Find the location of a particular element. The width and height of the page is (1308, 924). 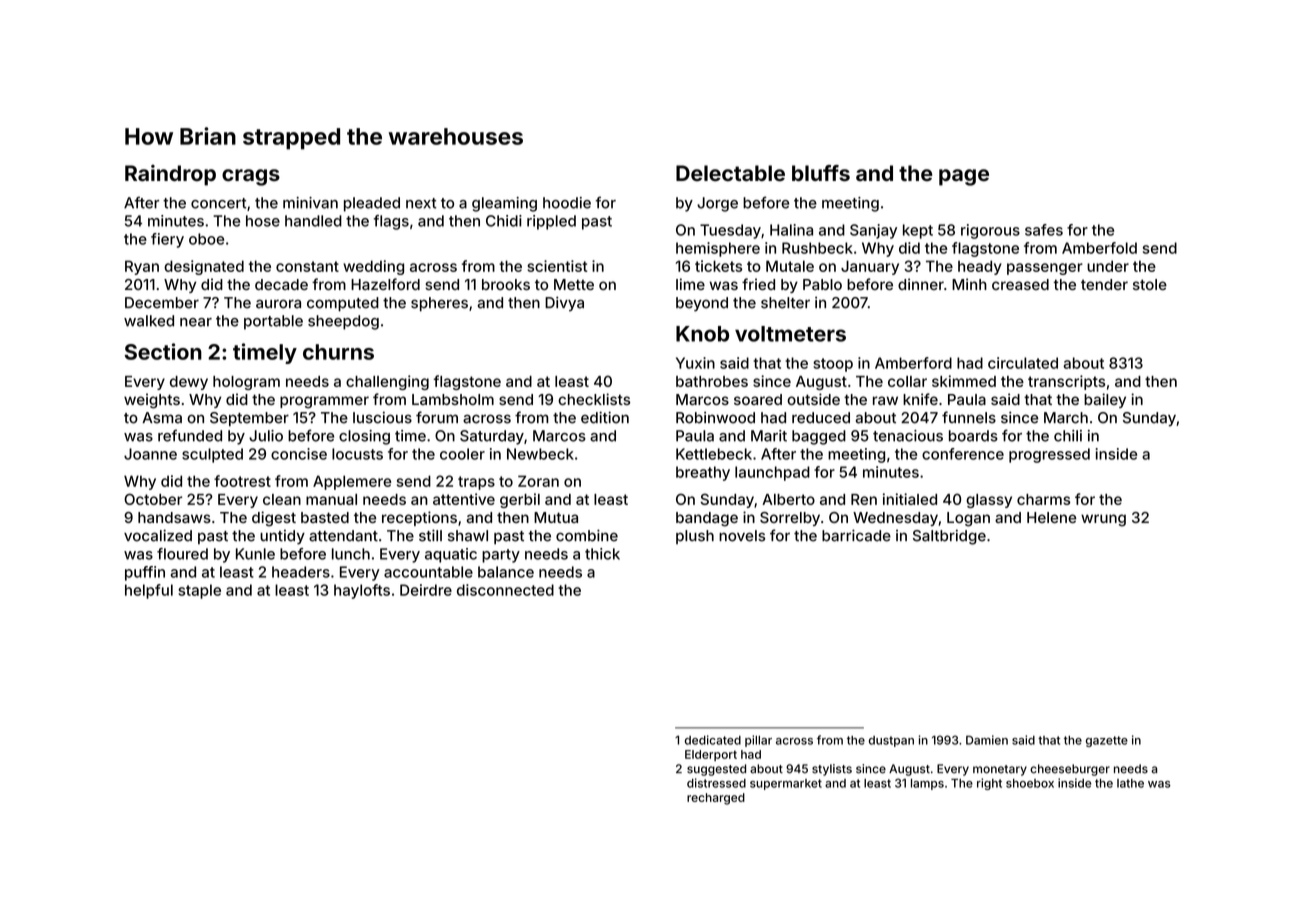

Amberfold is located at coordinates (1099, 248).
